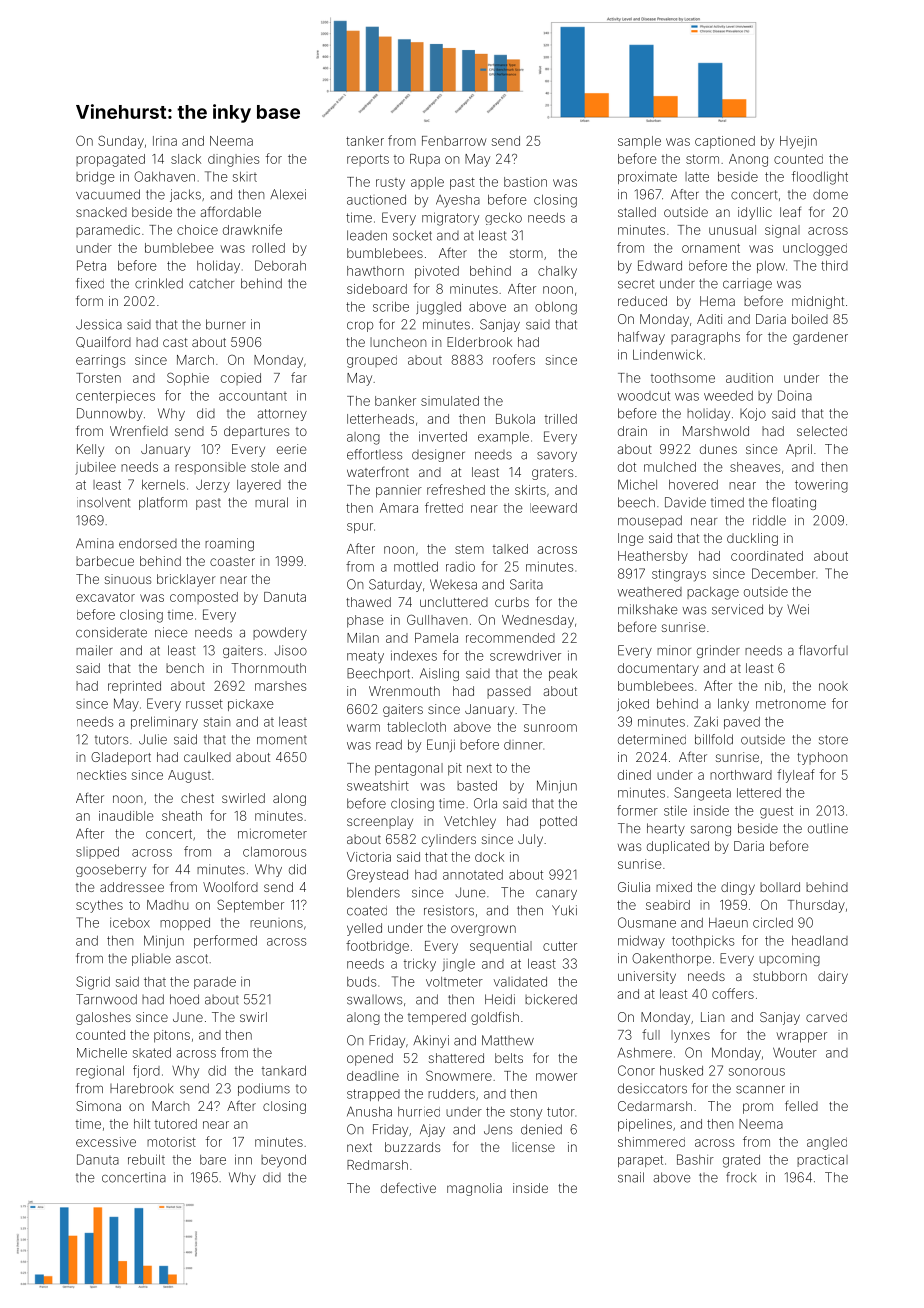 The image size is (924, 1308). What do you see at coordinates (213, 1160) in the page?
I see `bare` at bounding box center [213, 1160].
